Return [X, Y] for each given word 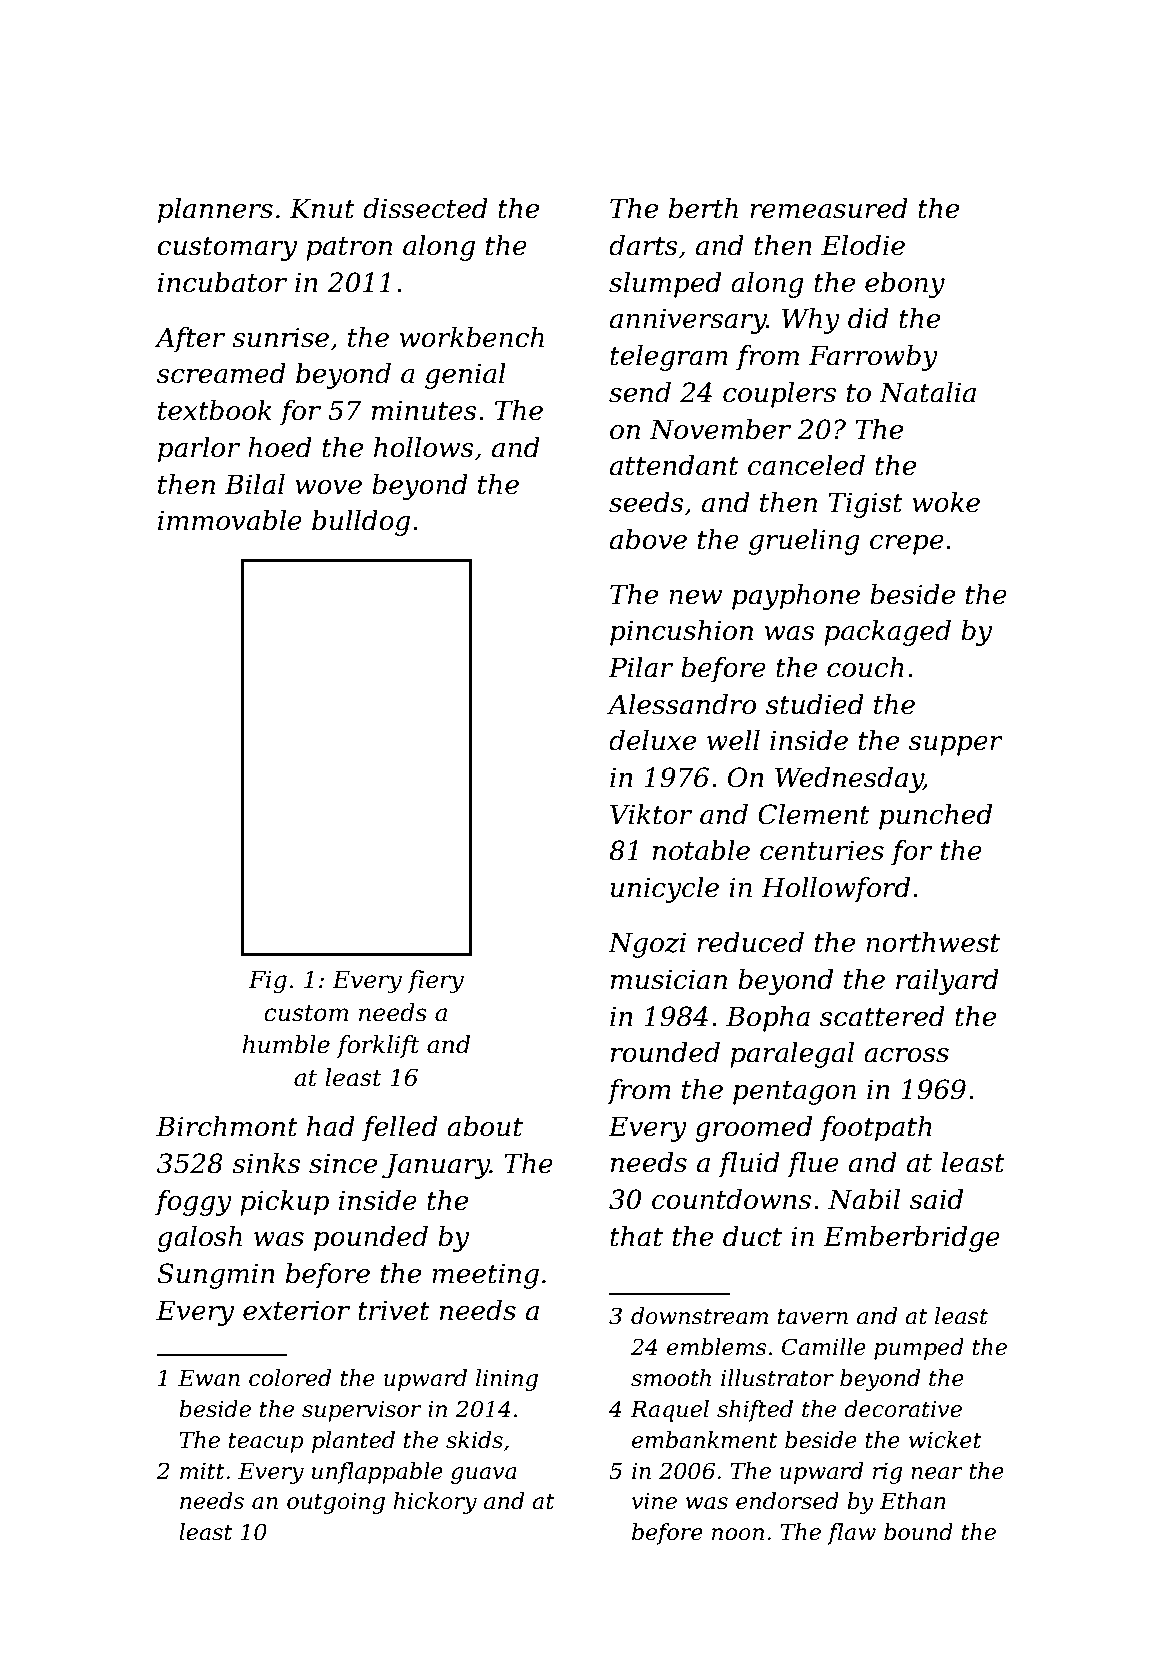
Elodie [863, 245]
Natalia [927, 392]
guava [484, 1475]
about [485, 1126]
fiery [435, 981]
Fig [267, 982]
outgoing [336, 1503]
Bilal [255, 484]
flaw [851, 1534]
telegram [669, 358]
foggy [193, 1203]
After [189, 340]
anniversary [688, 321]
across [906, 1055]
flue [813, 1165]
